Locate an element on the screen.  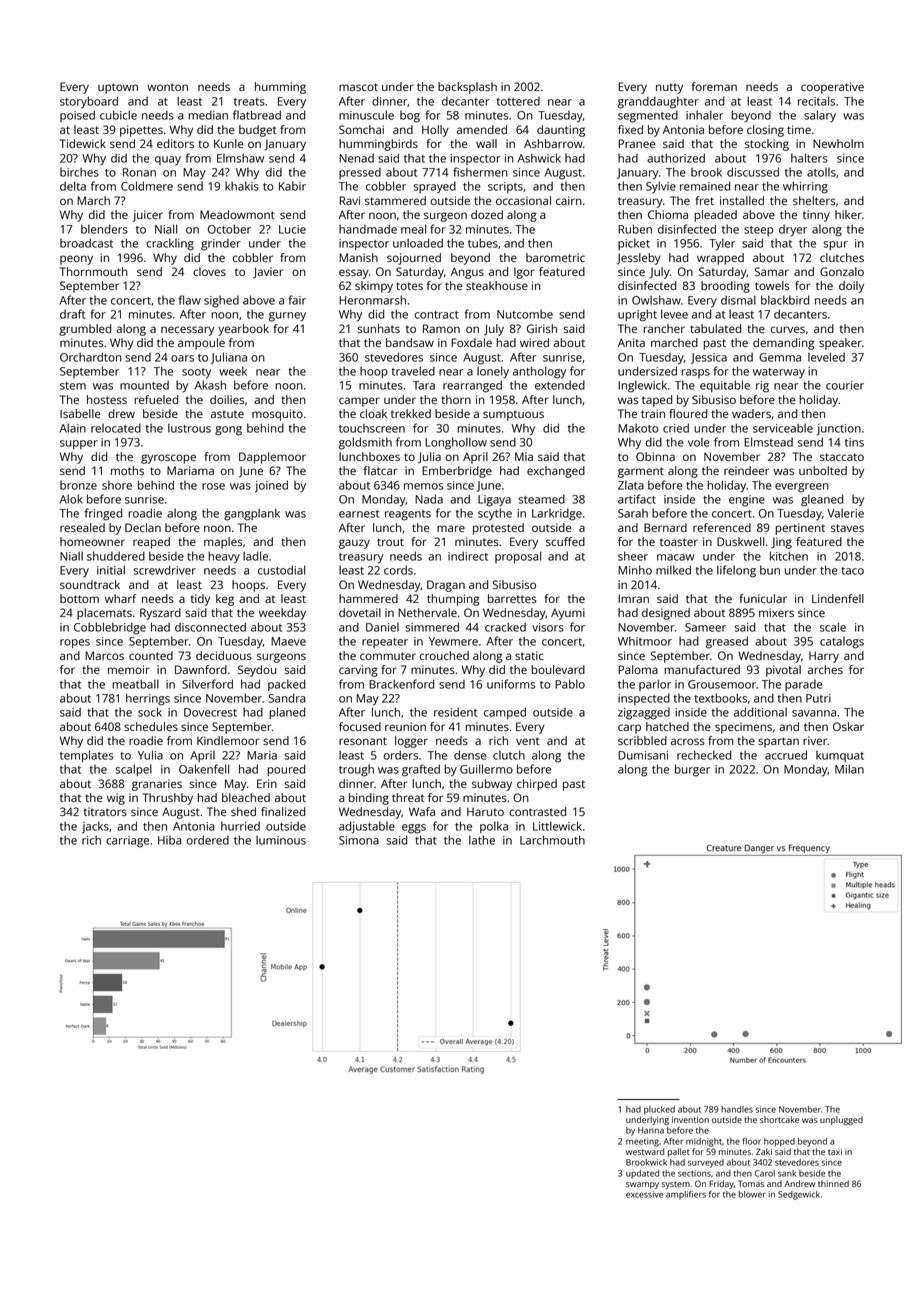
carriage is located at coordinates (127, 842).
